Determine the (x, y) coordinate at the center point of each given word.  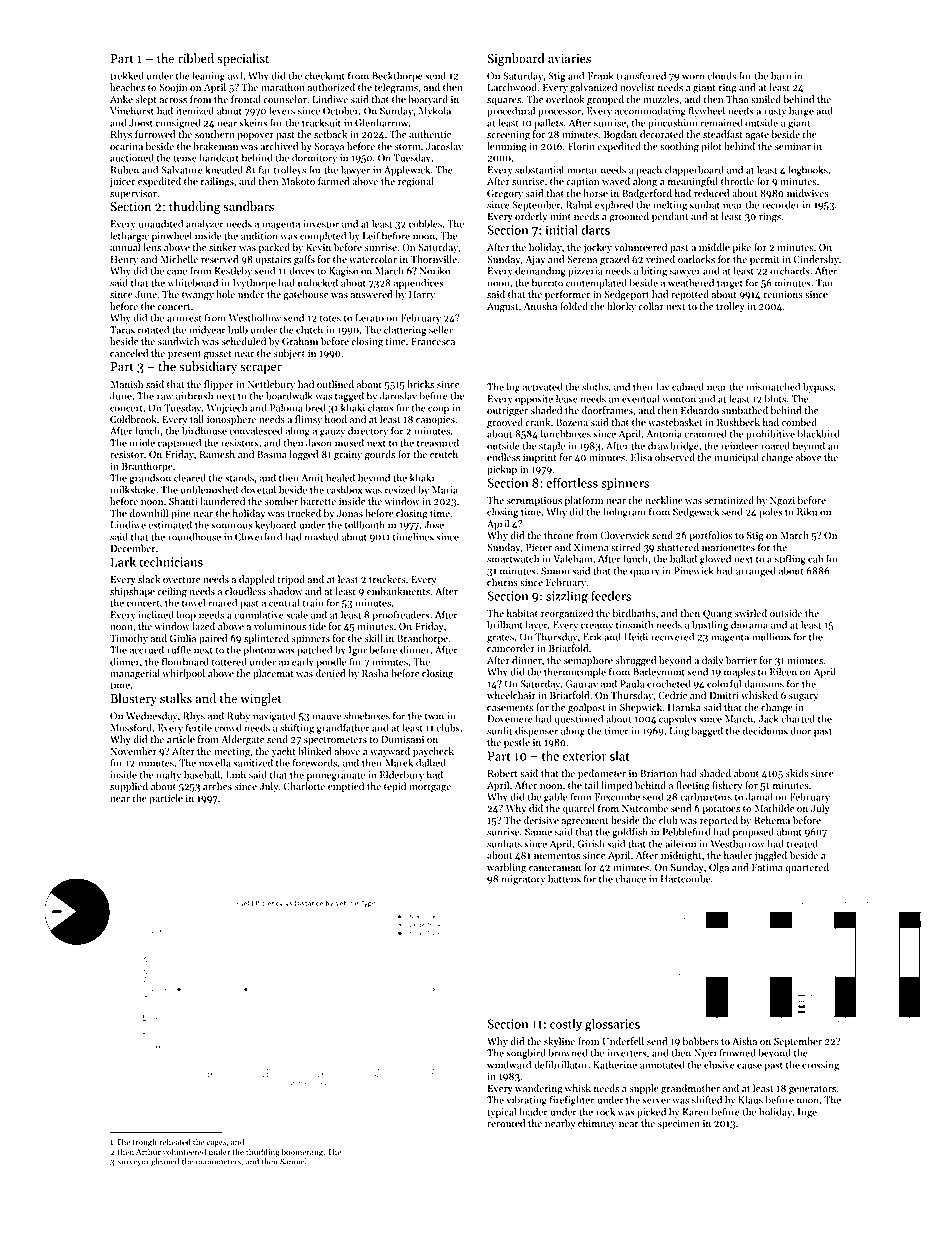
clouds (722, 75)
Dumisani (402, 739)
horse (595, 193)
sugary (803, 698)
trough (144, 1142)
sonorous (232, 526)
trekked (127, 75)
